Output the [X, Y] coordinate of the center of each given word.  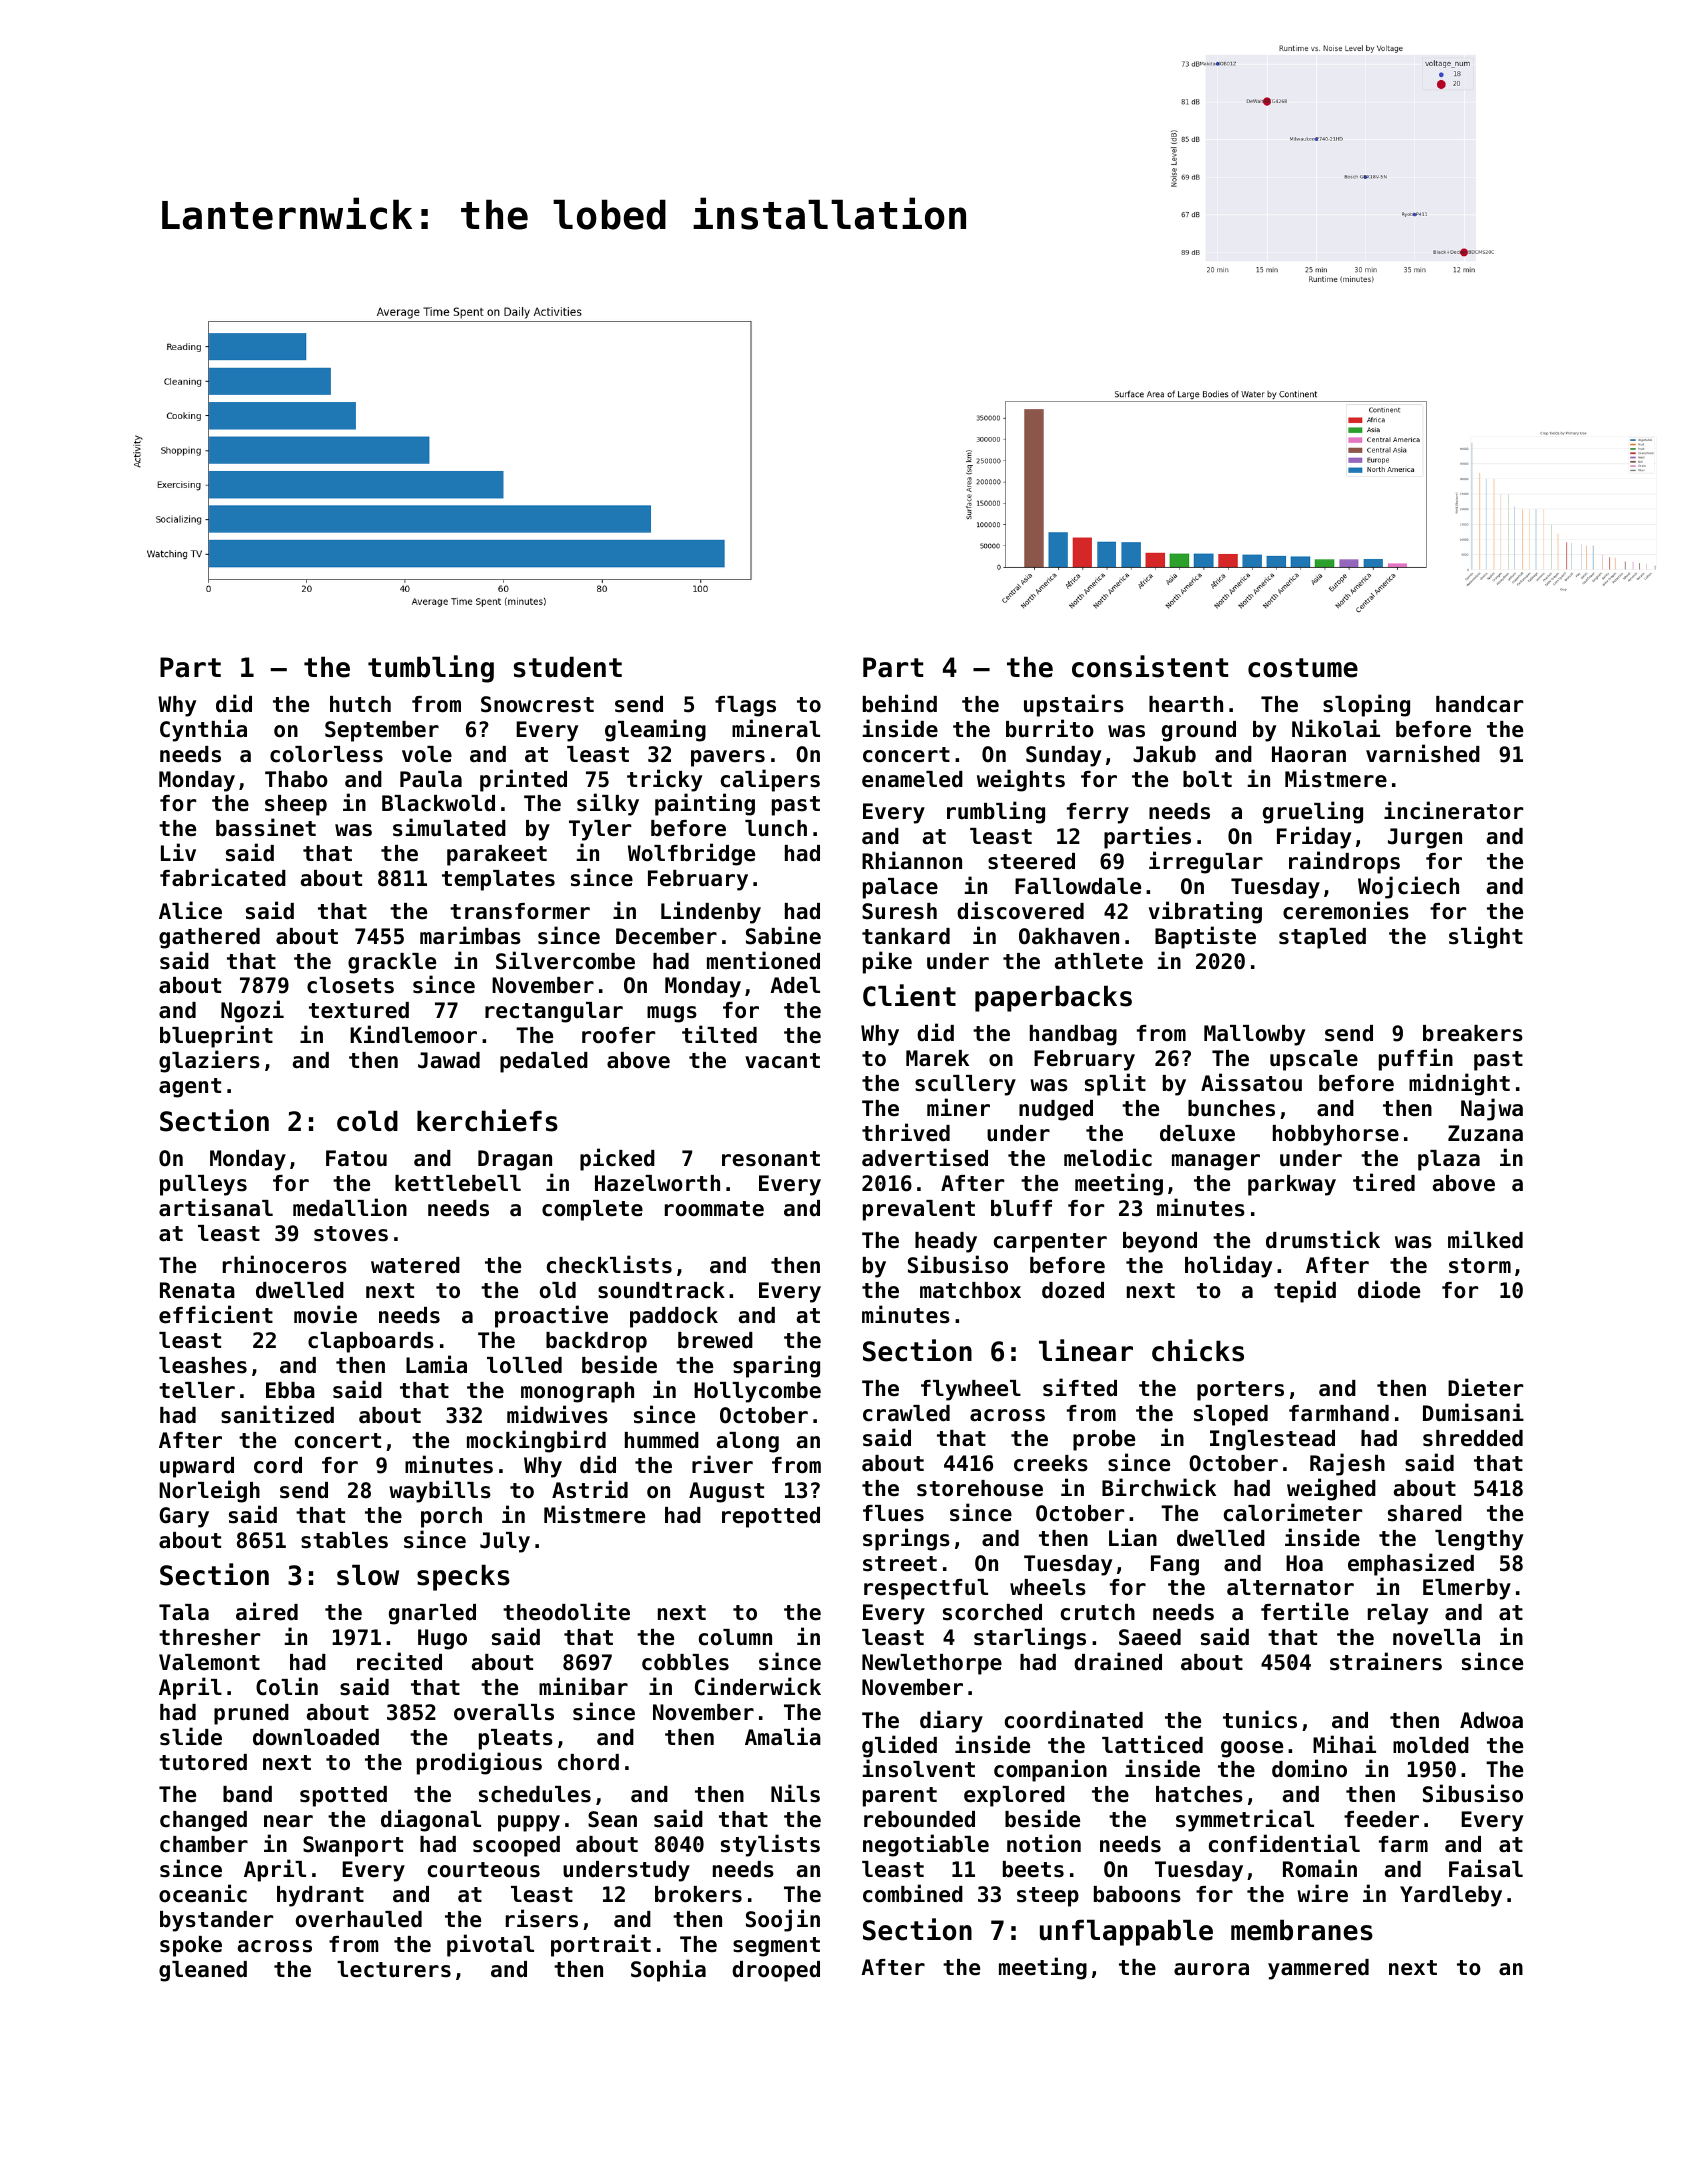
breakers [1473, 1033]
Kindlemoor [413, 1034]
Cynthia [203, 730]
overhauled [359, 1919]
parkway [1292, 1185]
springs [906, 1539]
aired [267, 1611]
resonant [771, 1159]
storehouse [980, 1488]
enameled [912, 779]
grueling [1313, 812]
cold [367, 1121]
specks [463, 1577]
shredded [1473, 1438]
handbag [1073, 1035]
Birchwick [1159, 1487]
